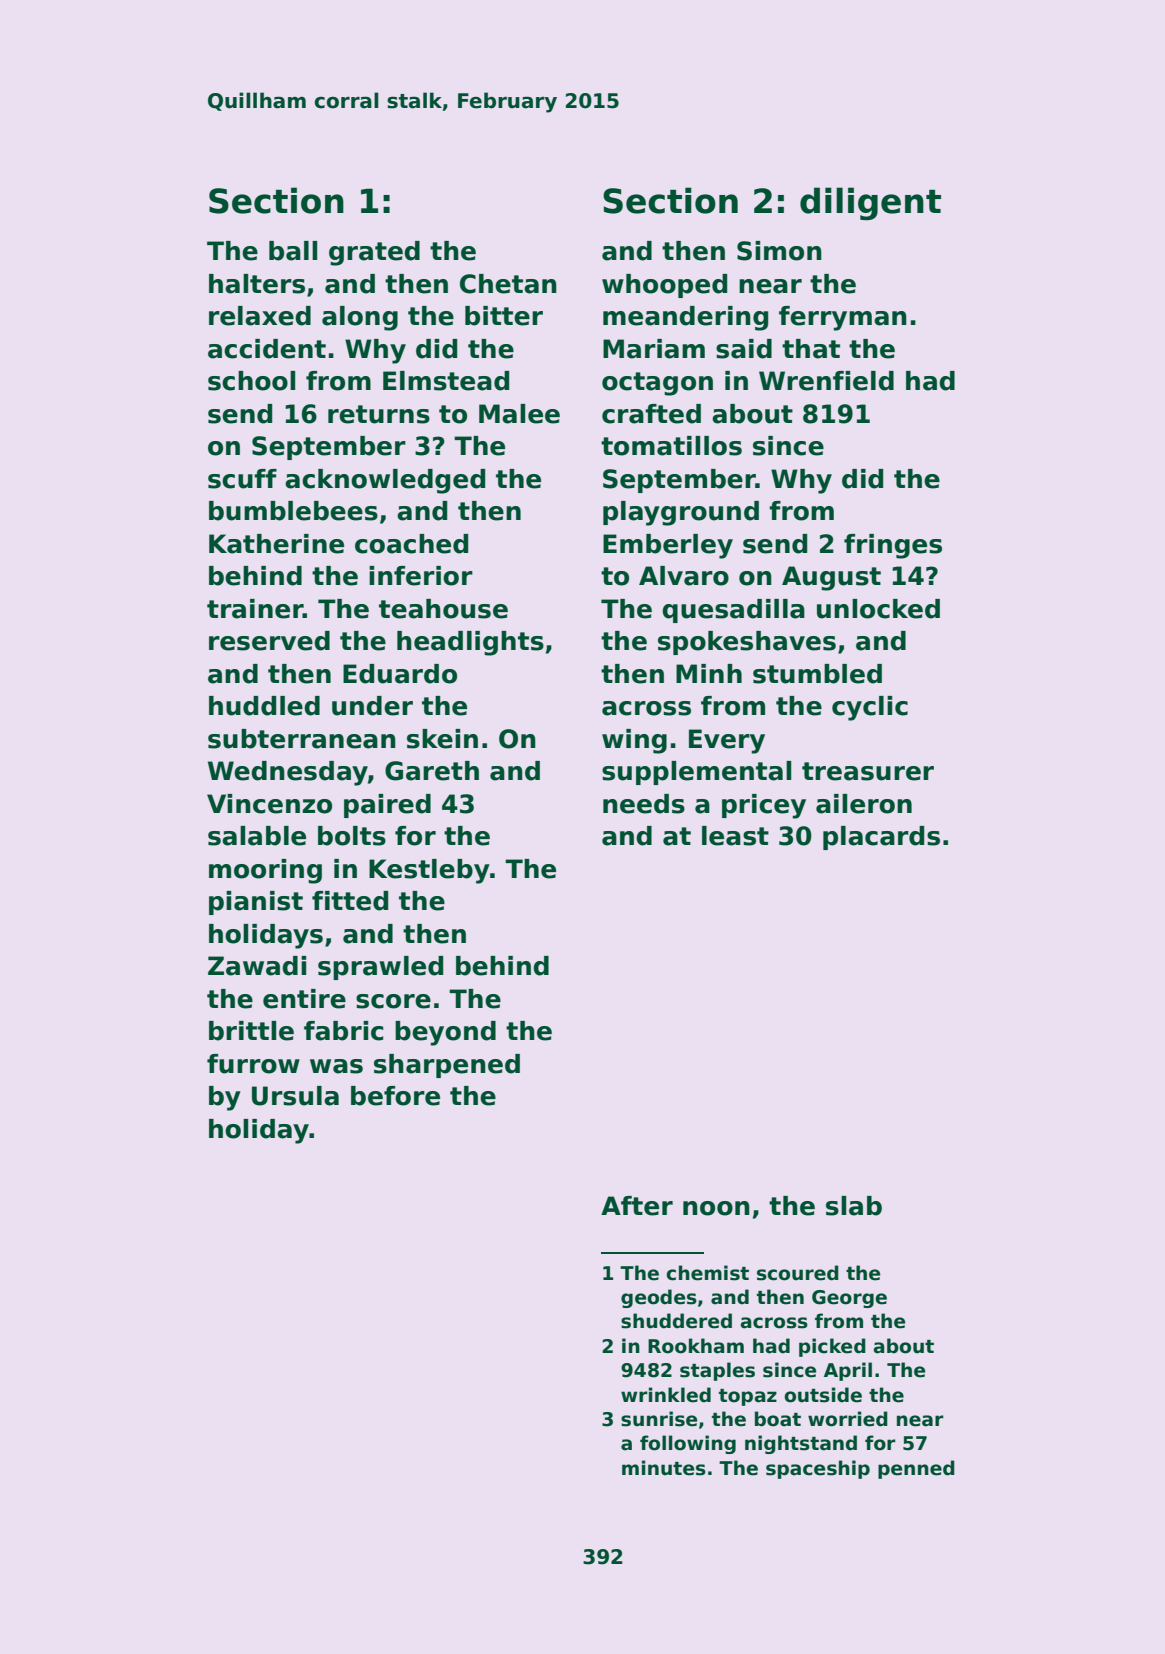 This image has height=1654, width=1165. Describe the element at coordinates (685, 318) in the image. I see `meandering` at that location.
